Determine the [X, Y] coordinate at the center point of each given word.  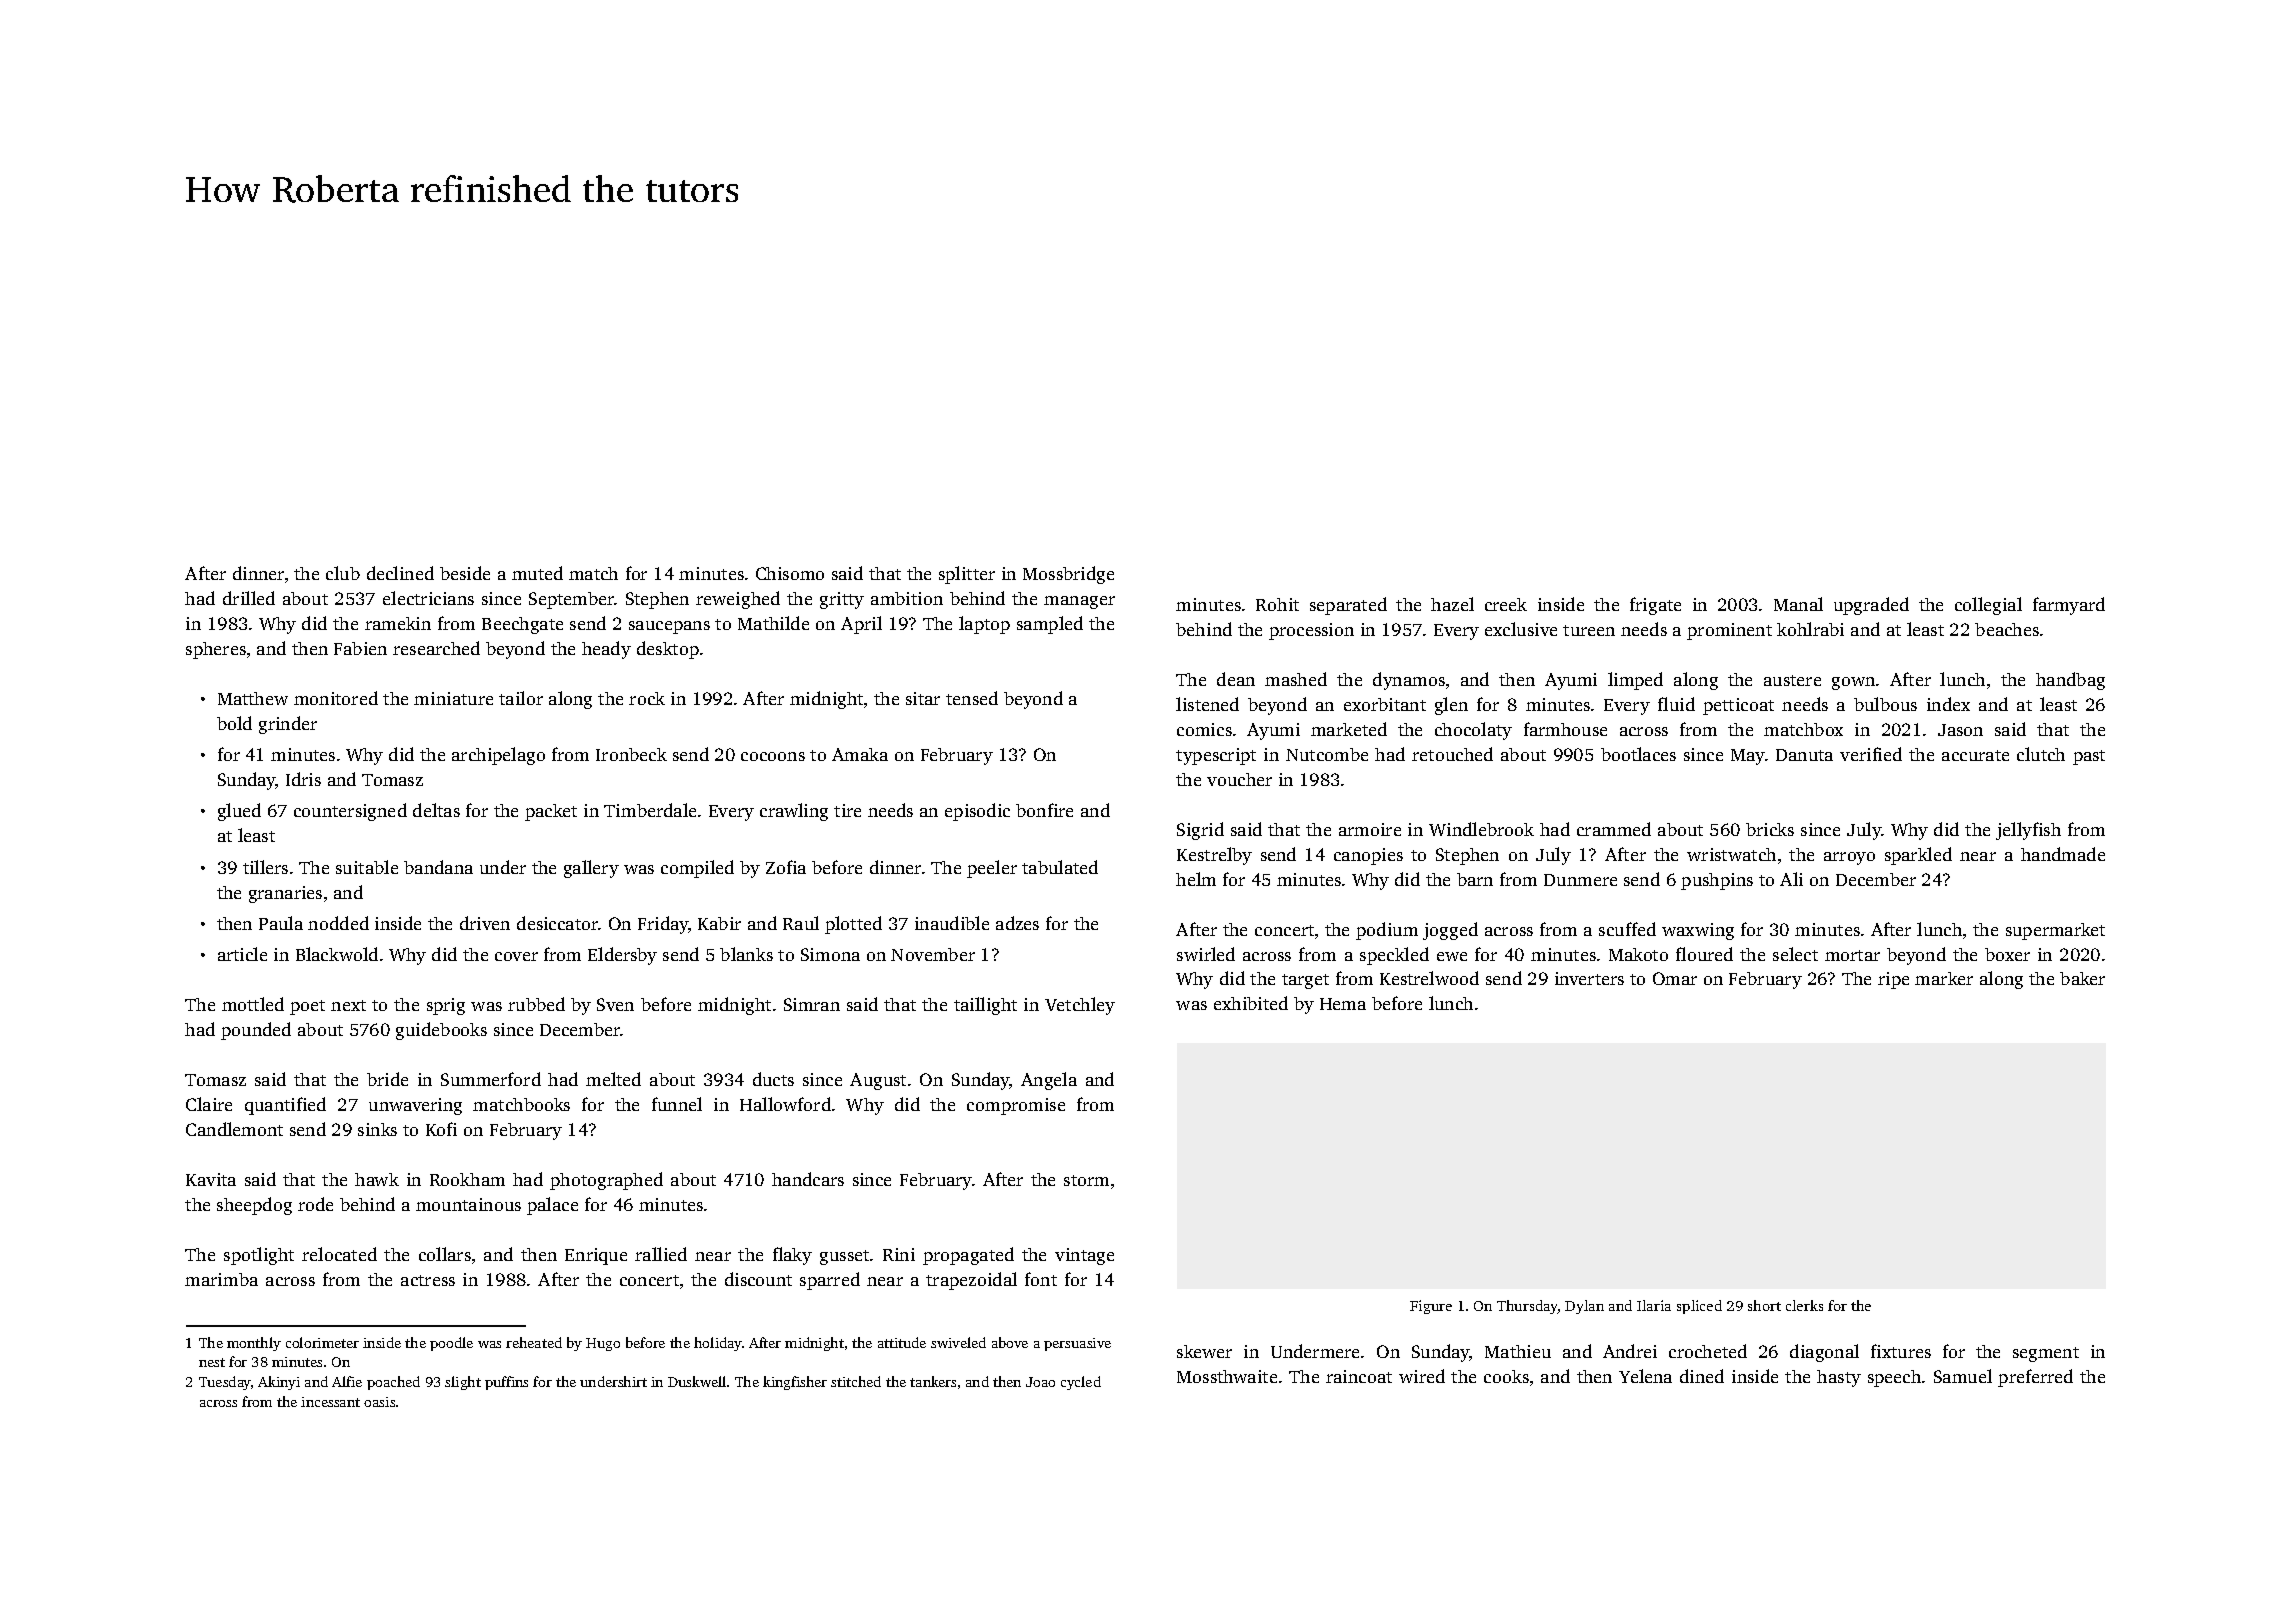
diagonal [1824, 1353]
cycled [1081, 1383]
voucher [1239, 779]
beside [465, 573]
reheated [534, 1342]
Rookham [467, 1179]
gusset [844, 1257]
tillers [265, 867]
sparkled [1918, 856]
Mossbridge [1068, 575]
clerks [1804, 1305]
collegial [1988, 606]
